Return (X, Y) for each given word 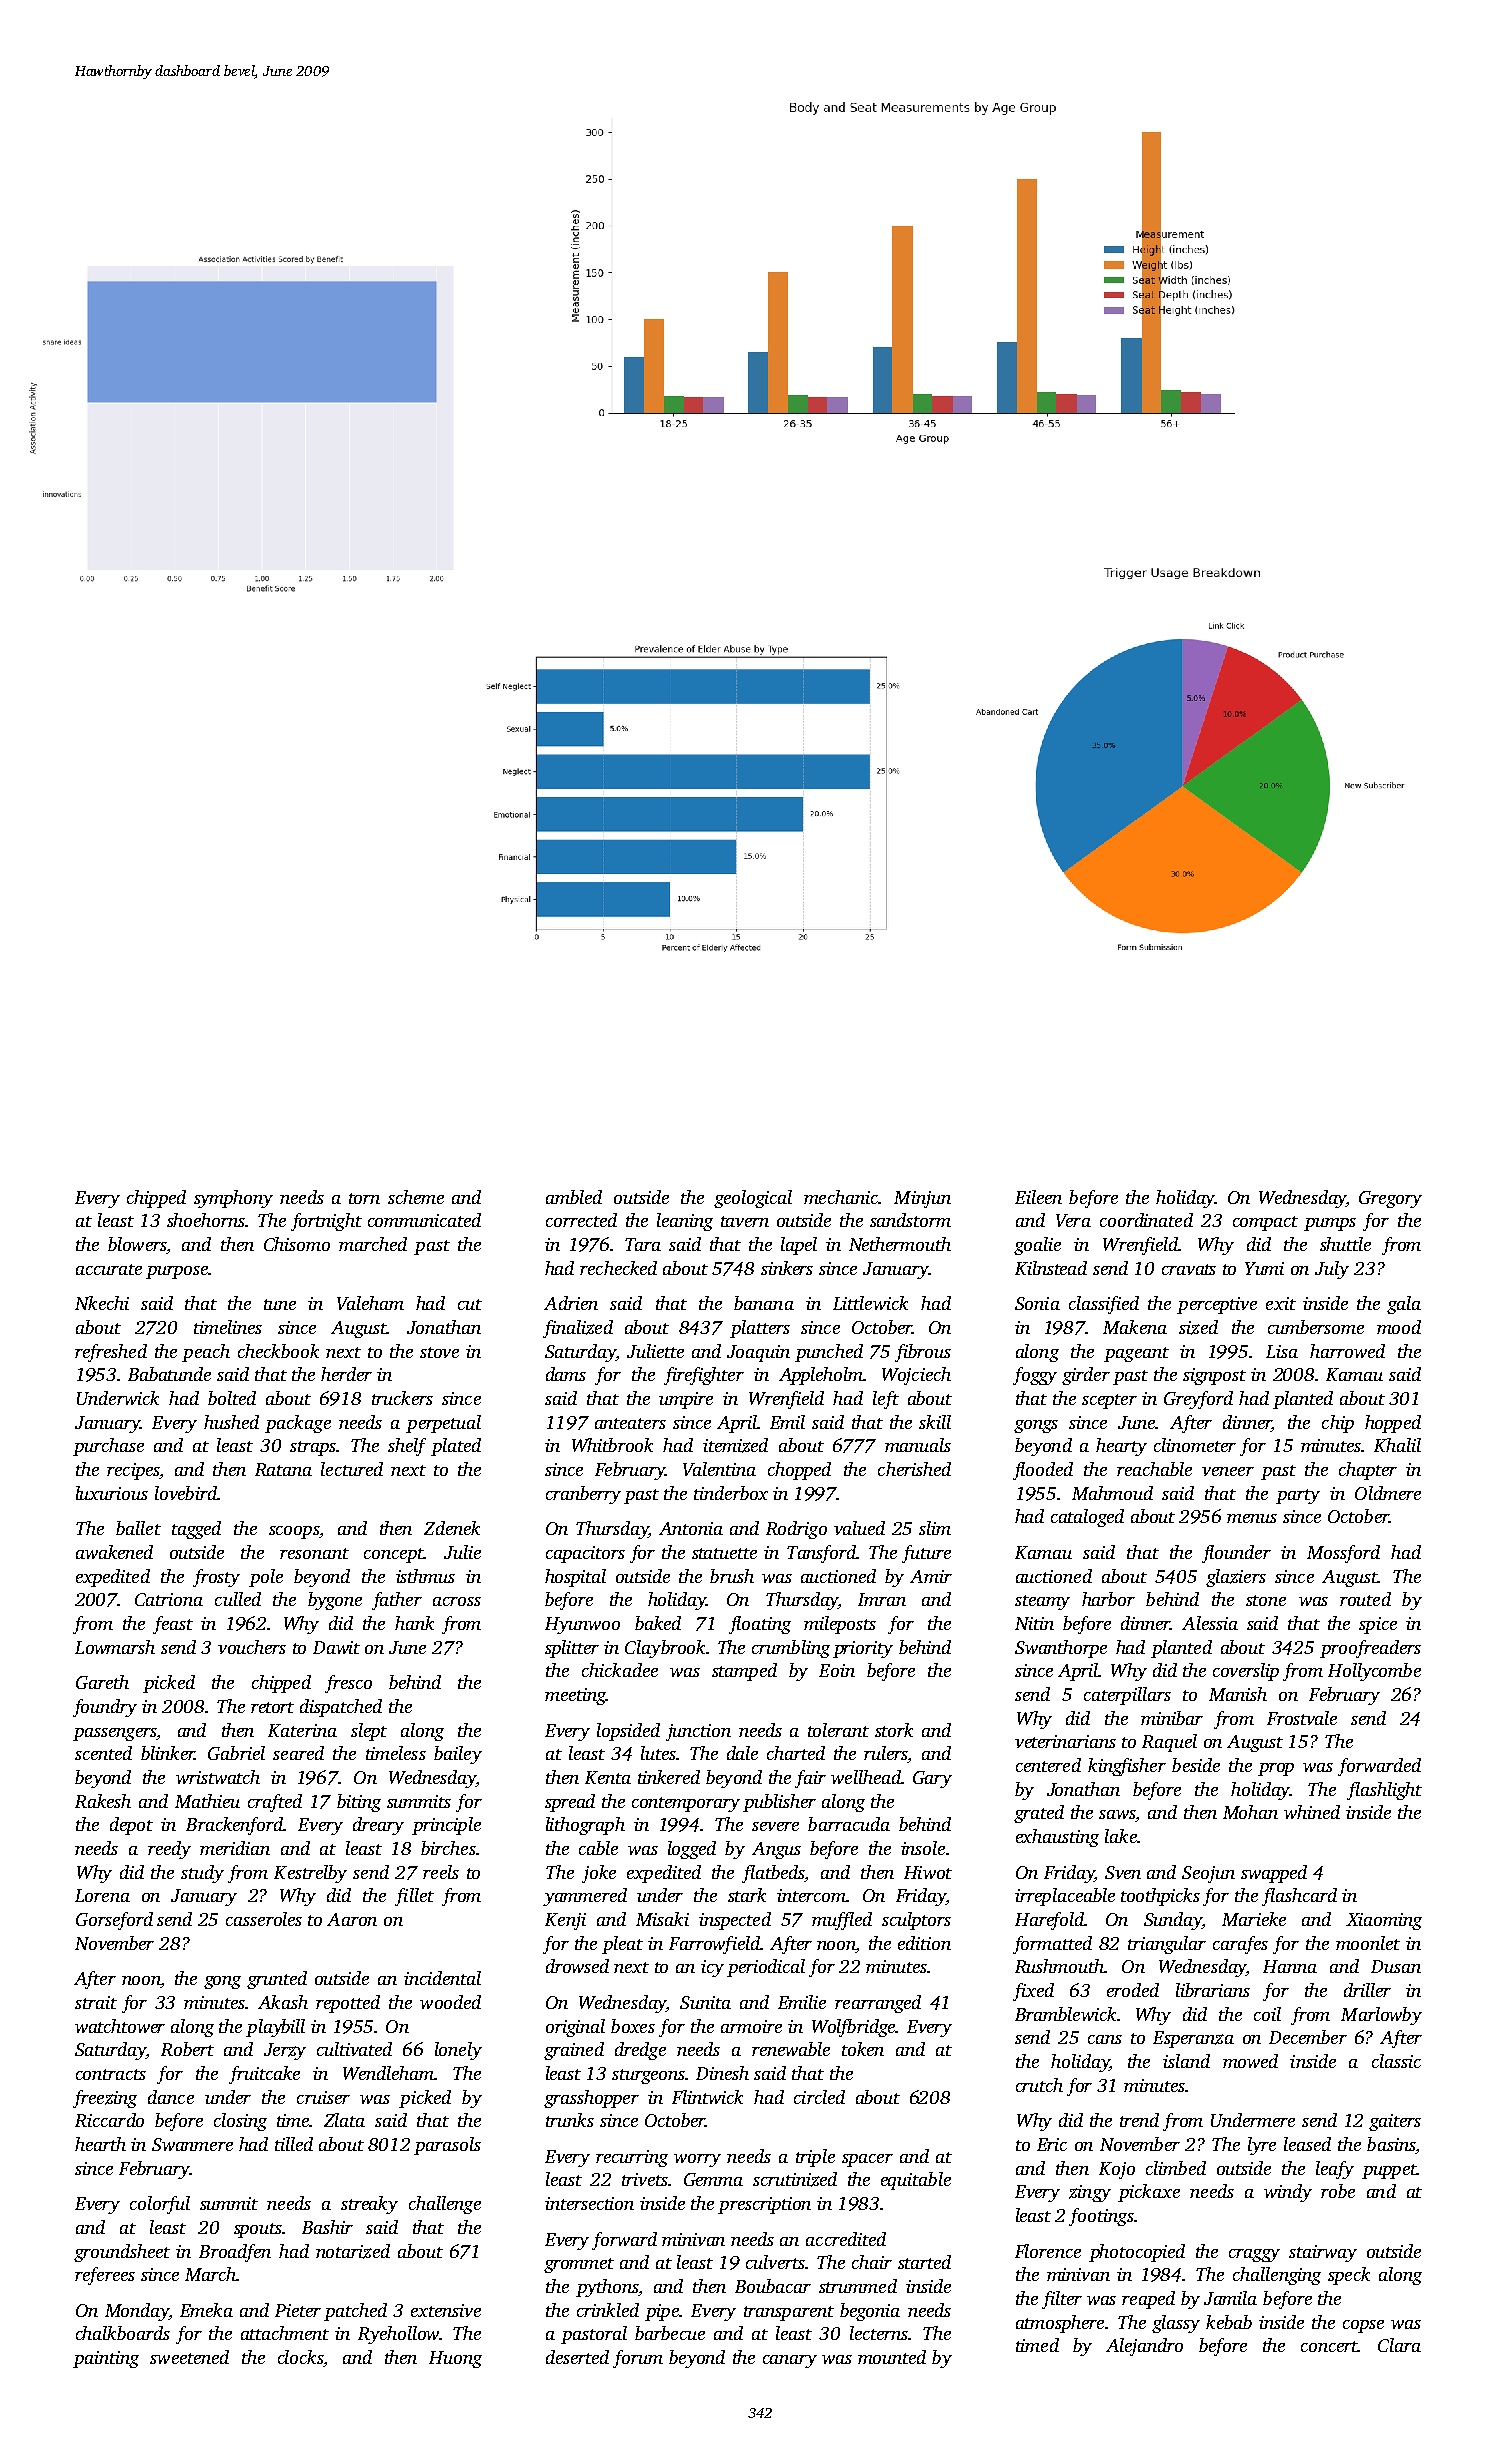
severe (775, 1826)
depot (131, 1826)
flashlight (1384, 1791)
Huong (455, 2359)
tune (280, 1304)
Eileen (1038, 1197)
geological (753, 1199)
